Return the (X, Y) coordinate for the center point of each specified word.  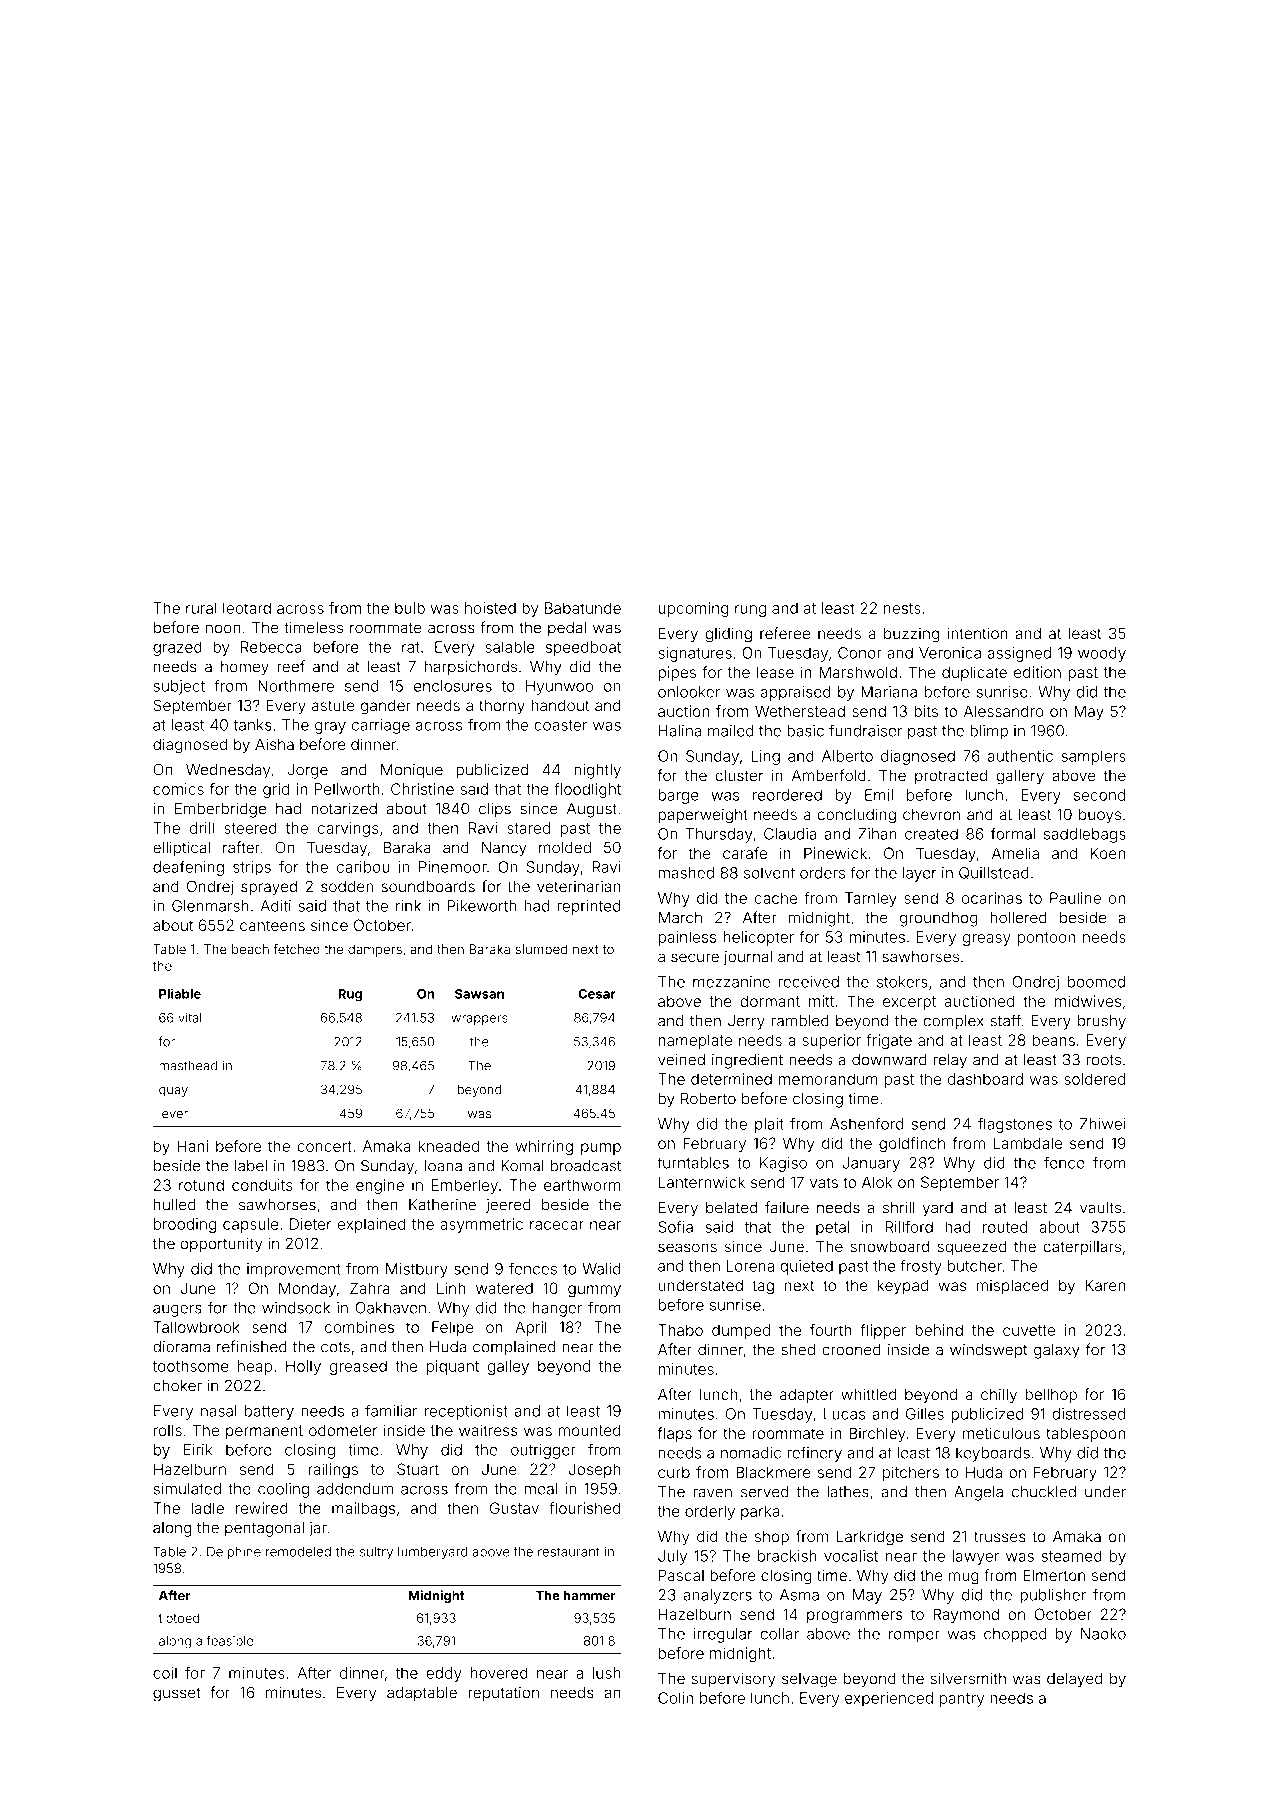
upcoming (693, 609)
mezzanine (731, 982)
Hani (192, 1146)
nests (902, 608)
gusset (177, 1694)
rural (201, 608)
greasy (987, 940)
